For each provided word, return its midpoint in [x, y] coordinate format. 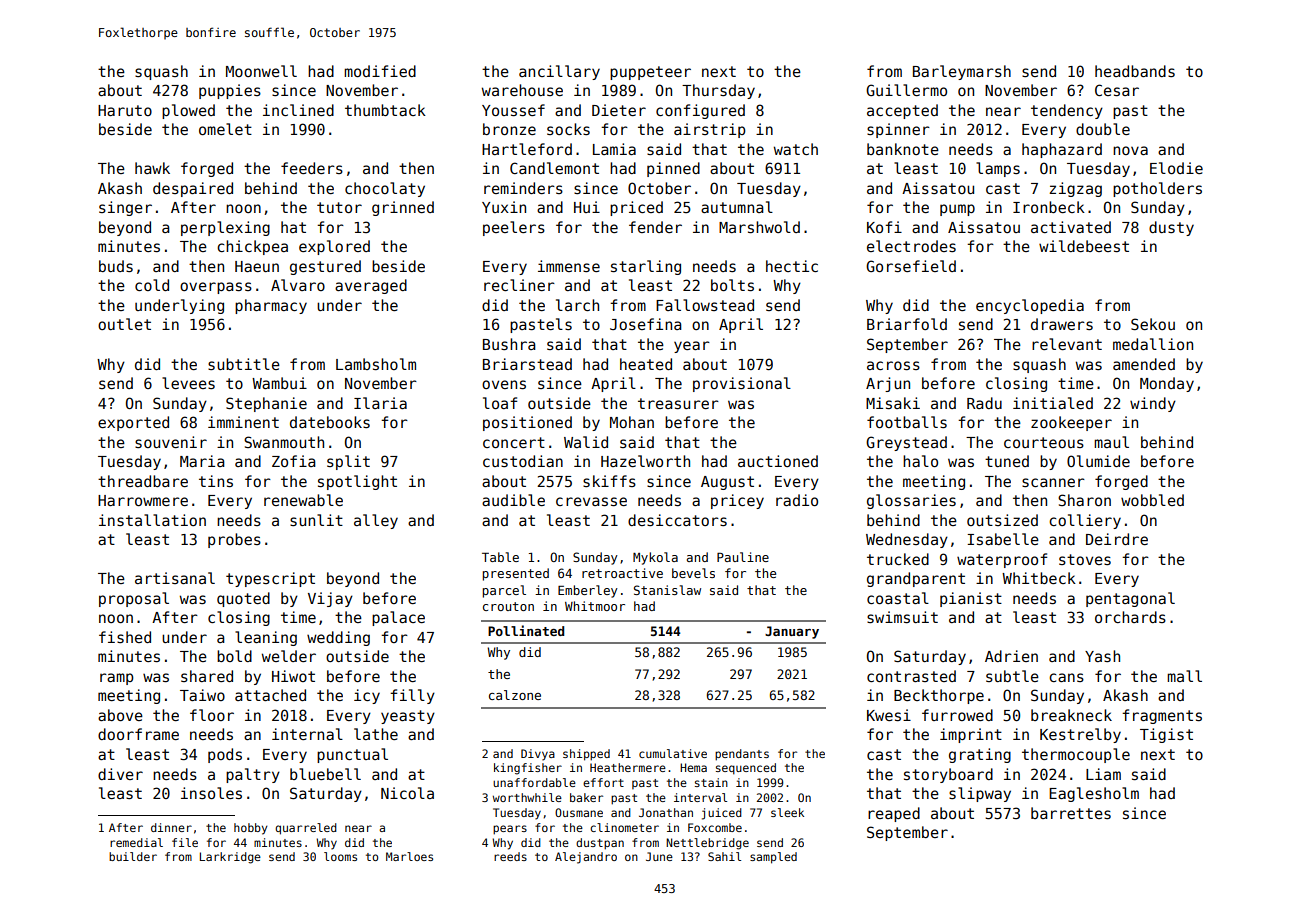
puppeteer [650, 73]
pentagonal [1130, 599]
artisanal [175, 578]
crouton [508, 606]
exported [133, 423]
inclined [298, 110]
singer [125, 208]
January [792, 632]
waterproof [1002, 560]
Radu [984, 403]
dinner [171, 827]
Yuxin [504, 207]
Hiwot [293, 676]
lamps [998, 169]
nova [1130, 150]
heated [646, 364]
